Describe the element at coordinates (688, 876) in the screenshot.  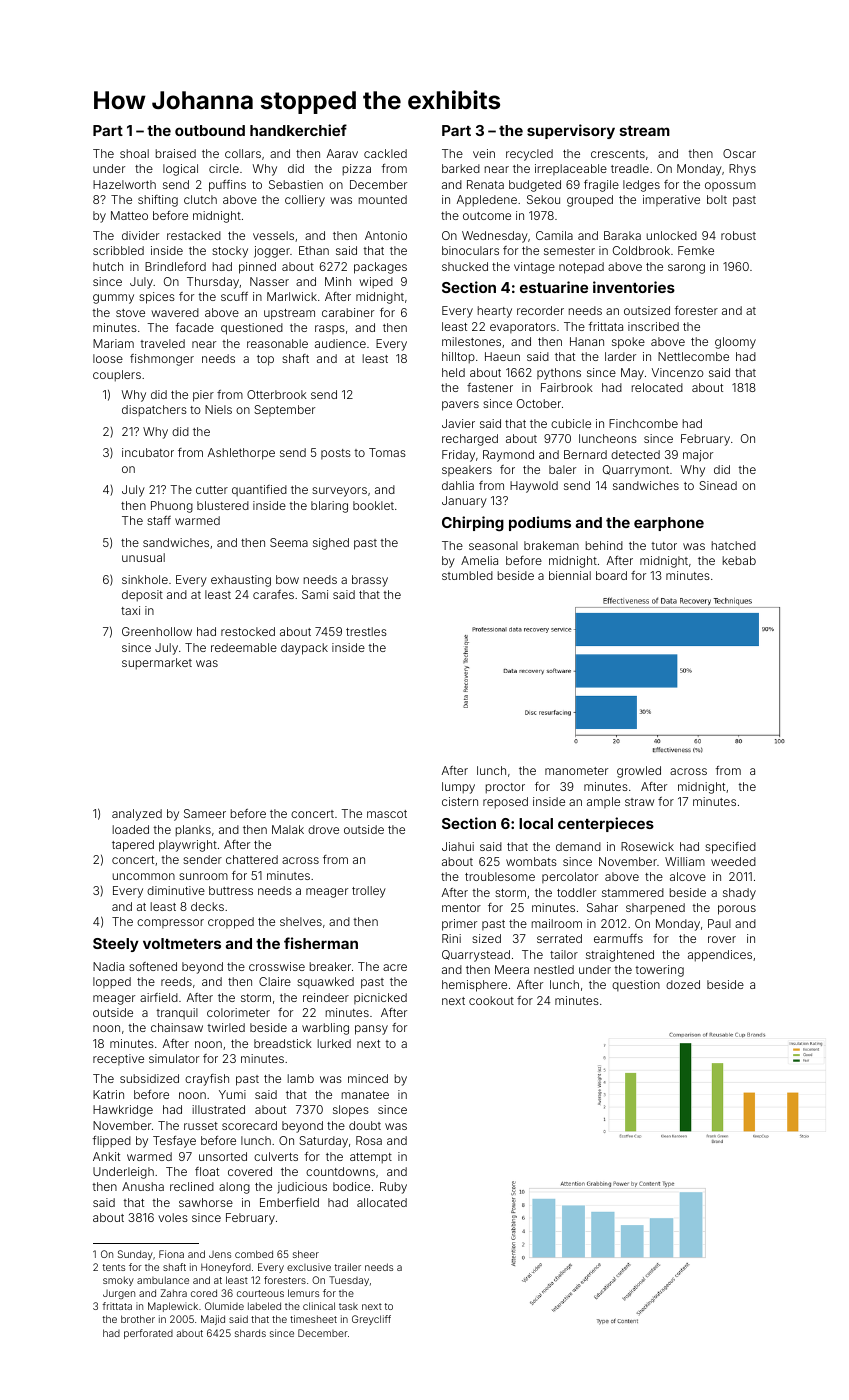
I see `alcove` at that location.
